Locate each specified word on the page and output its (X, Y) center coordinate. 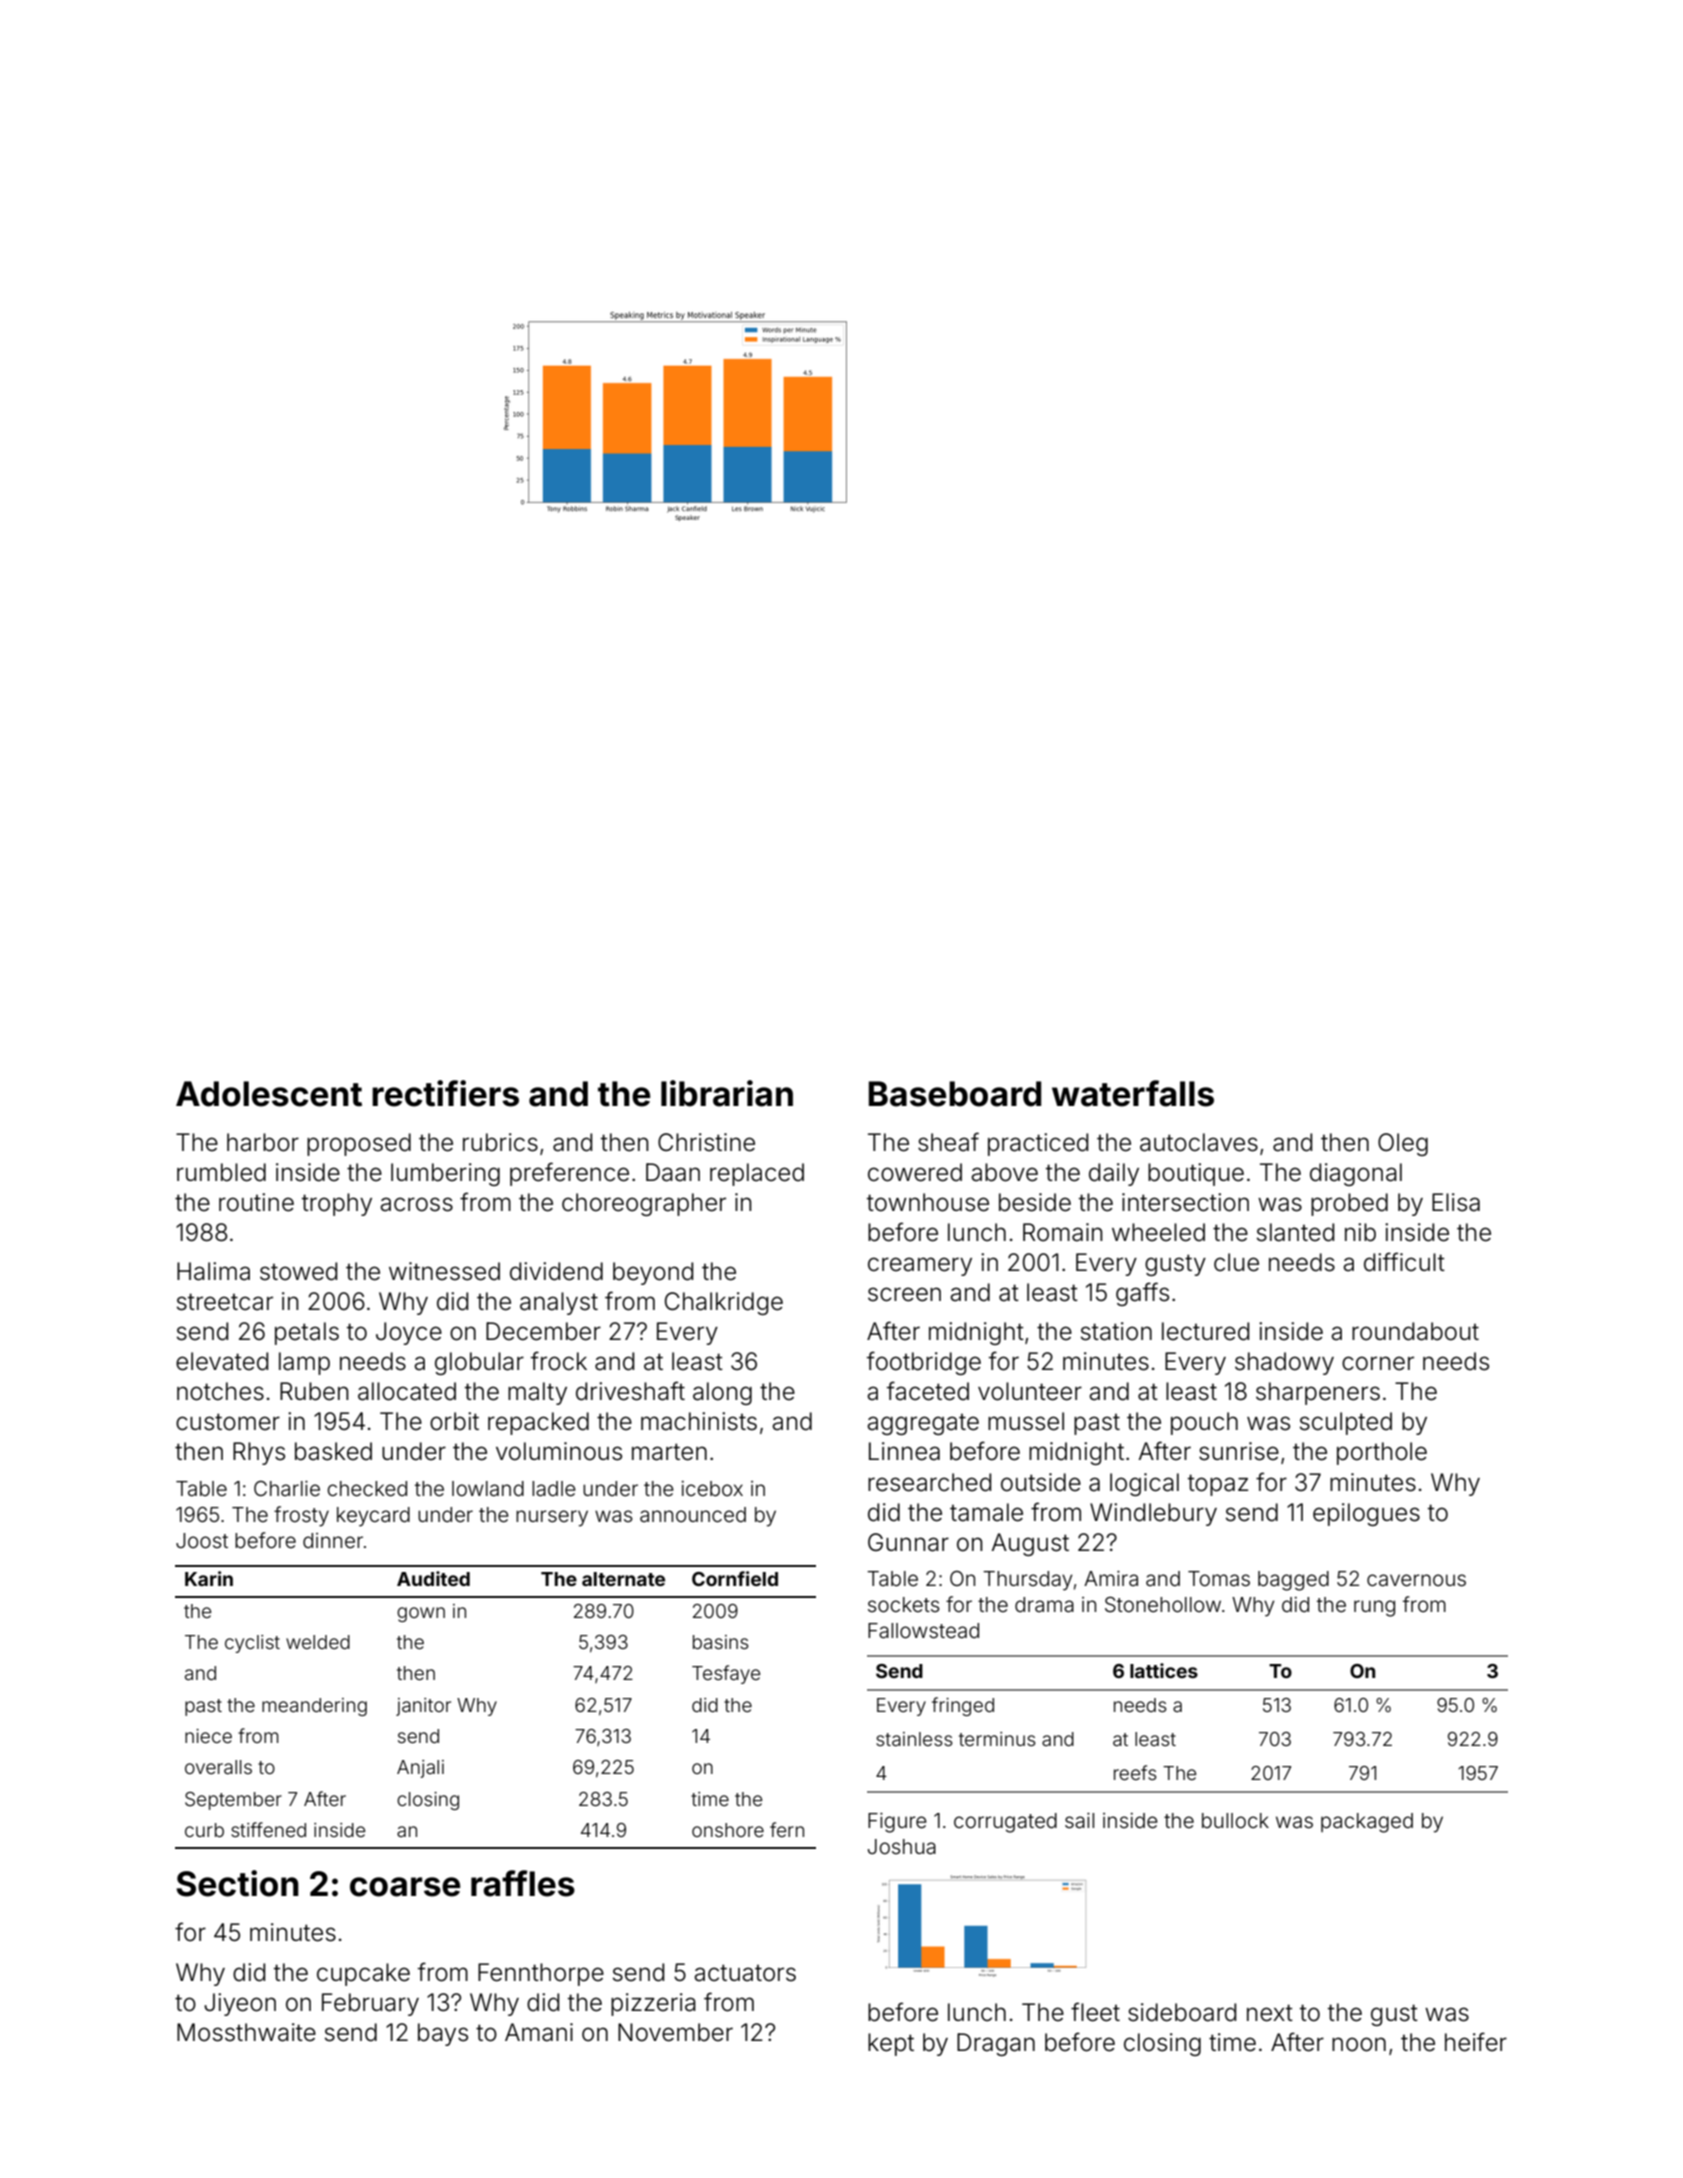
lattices (1164, 1670)
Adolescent (269, 1094)
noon (1359, 2044)
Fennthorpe (541, 1974)
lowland (488, 1488)
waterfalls (1133, 1093)
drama (1044, 1604)
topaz (1218, 1485)
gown (421, 1614)
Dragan (996, 2044)
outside (1041, 1482)
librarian (727, 1093)
